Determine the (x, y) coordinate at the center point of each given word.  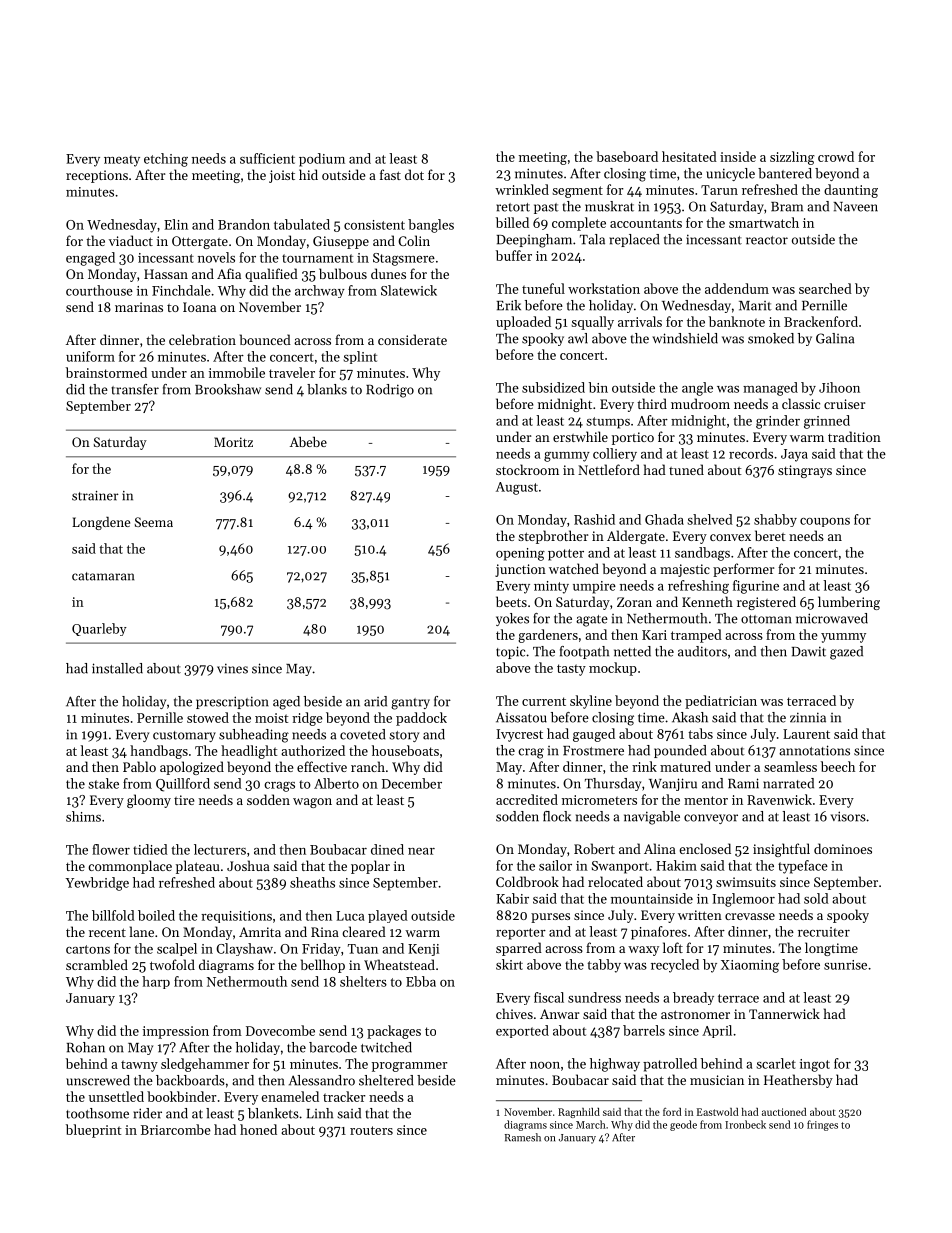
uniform (90, 356)
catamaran (103, 576)
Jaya (794, 455)
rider (147, 1113)
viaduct (131, 240)
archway (320, 291)
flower (111, 849)
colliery (615, 455)
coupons (825, 522)
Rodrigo (390, 391)
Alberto (336, 783)
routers (371, 1130)
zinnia (808, 717)
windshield (685, 338)
